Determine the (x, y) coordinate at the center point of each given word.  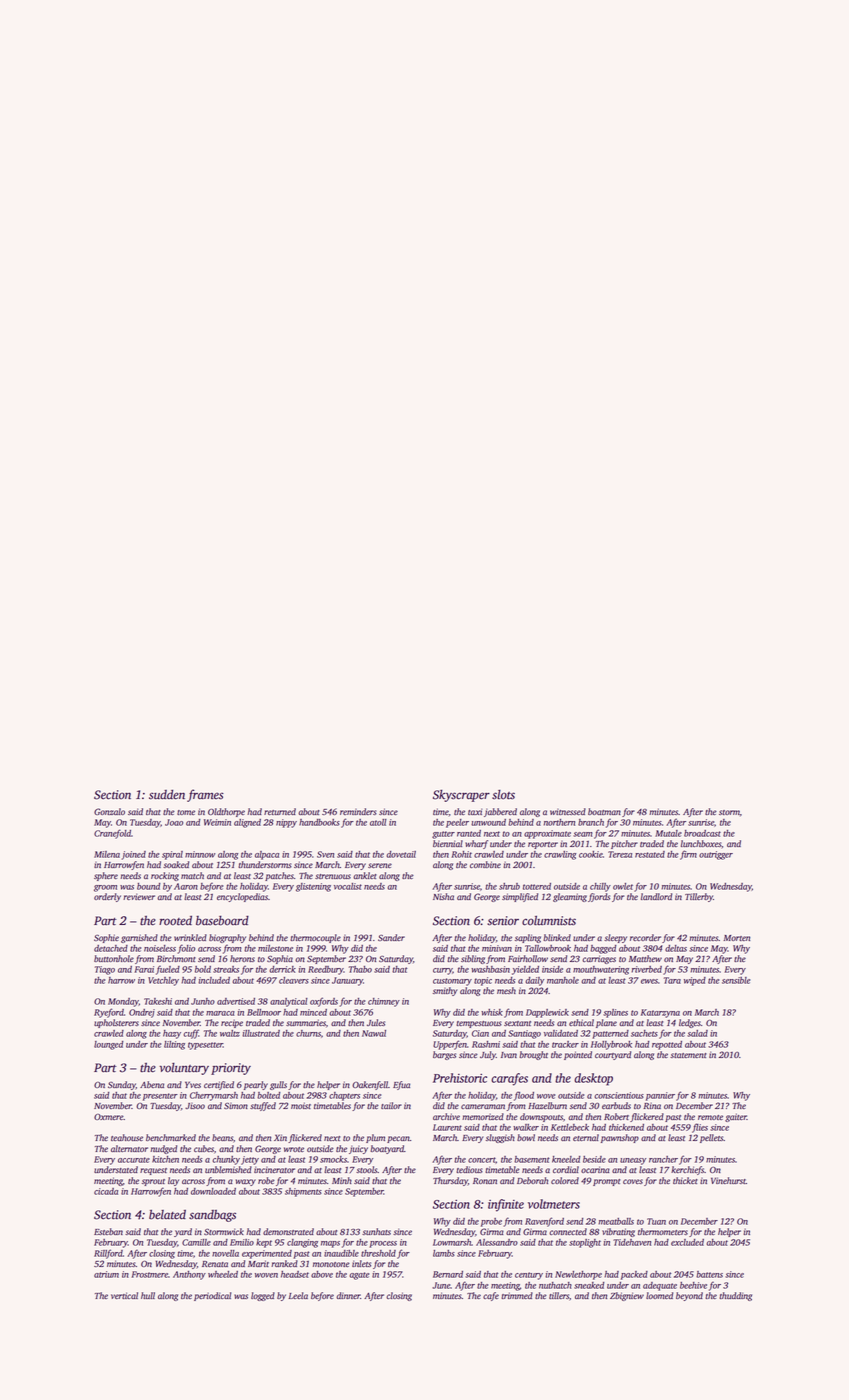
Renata (215, 1264)
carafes (509, 1079)
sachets (644, 1033)
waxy (246, 1182)
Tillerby (699, 897)
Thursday (450, 1181)
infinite (506, 1205)
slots (503, 795)
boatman (604, 811)
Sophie (106, 938)
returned (280, 811)
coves (633, 1181)
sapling (528, 938)
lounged (108, 1045)
